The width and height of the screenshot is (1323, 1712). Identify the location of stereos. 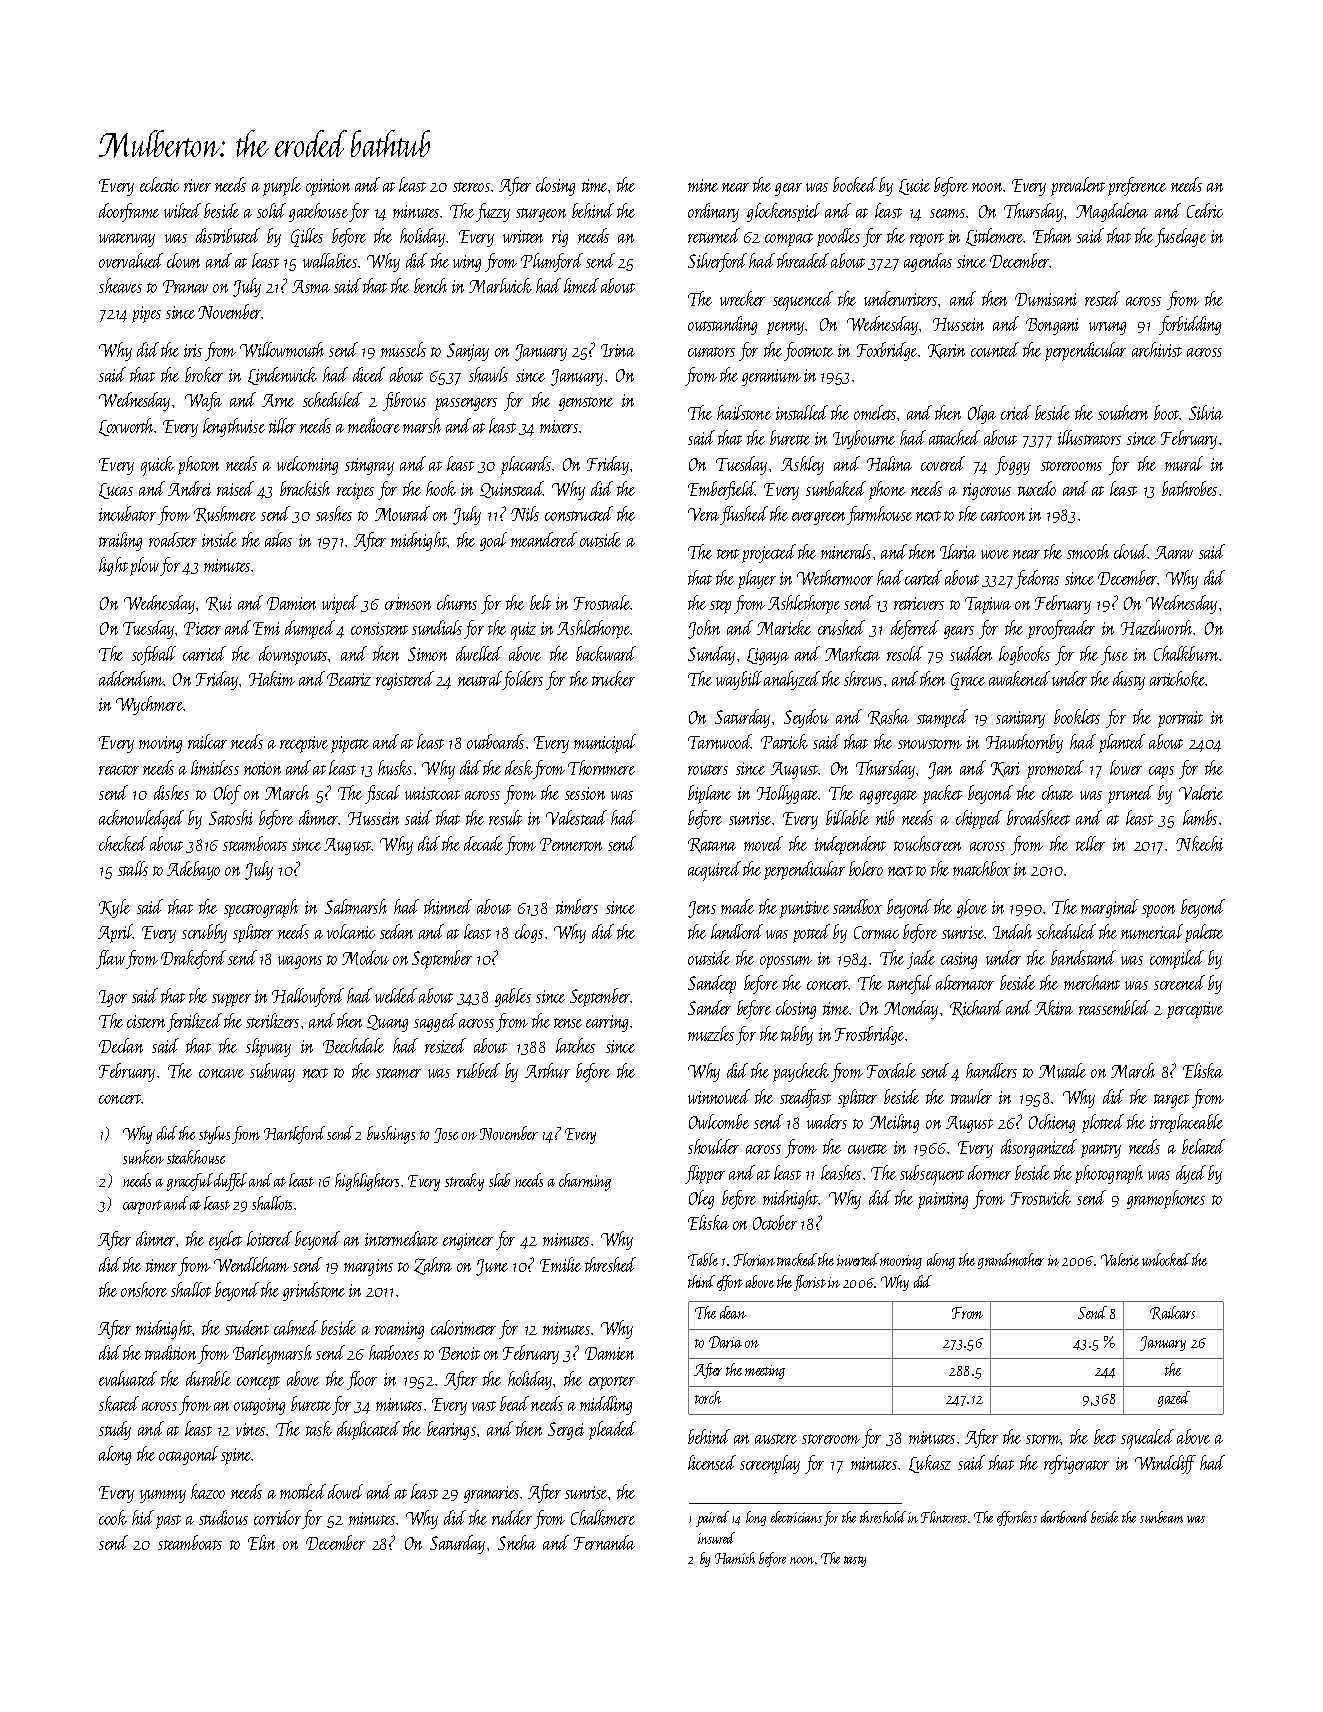
(471, 187).
